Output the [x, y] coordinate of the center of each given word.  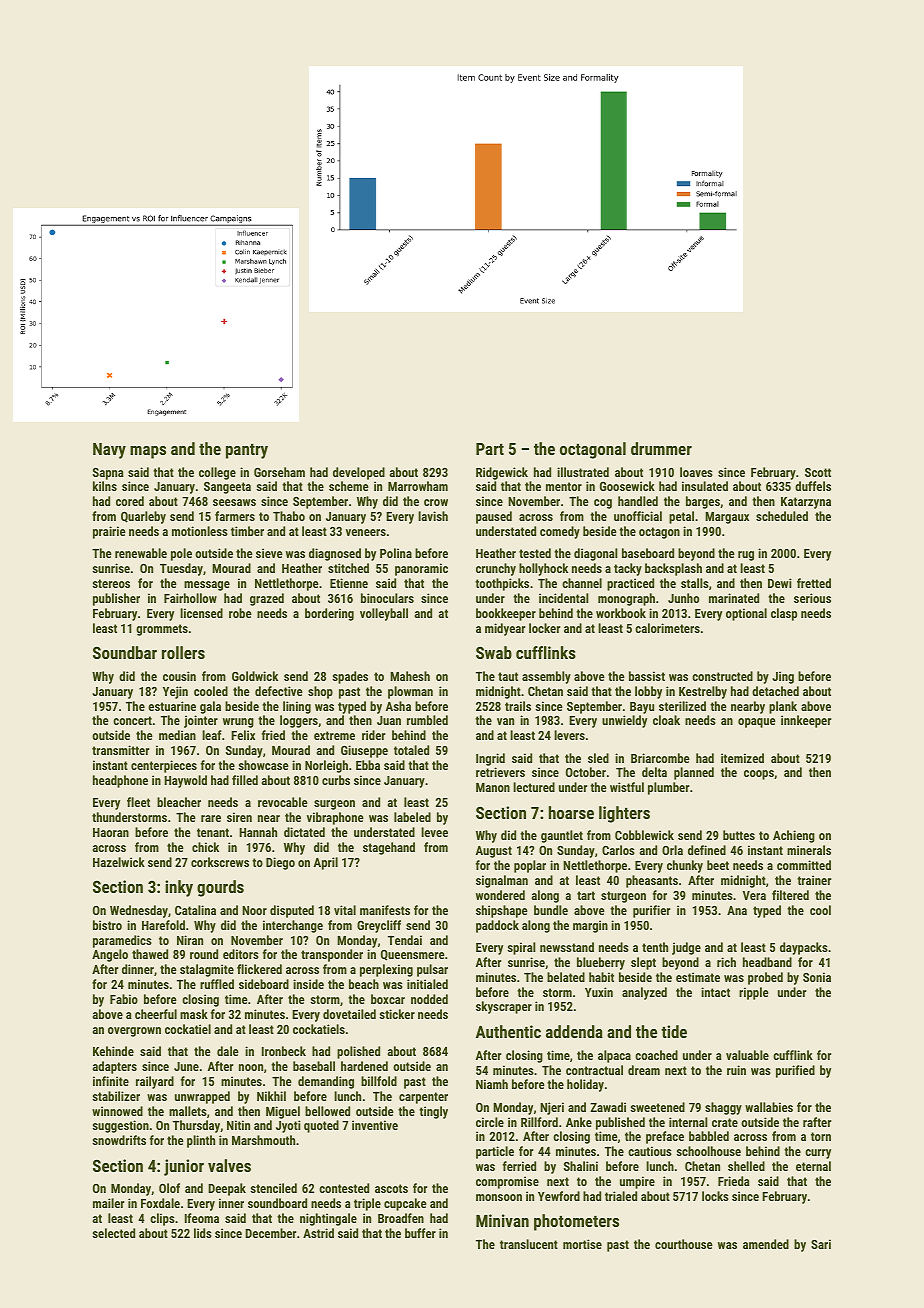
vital [345, 910]
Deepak [227, 1189]
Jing [783, 677]
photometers [576, 1222]
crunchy [496, 569]
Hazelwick [119, 862]
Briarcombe [660, 758]
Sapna [108, 474]
